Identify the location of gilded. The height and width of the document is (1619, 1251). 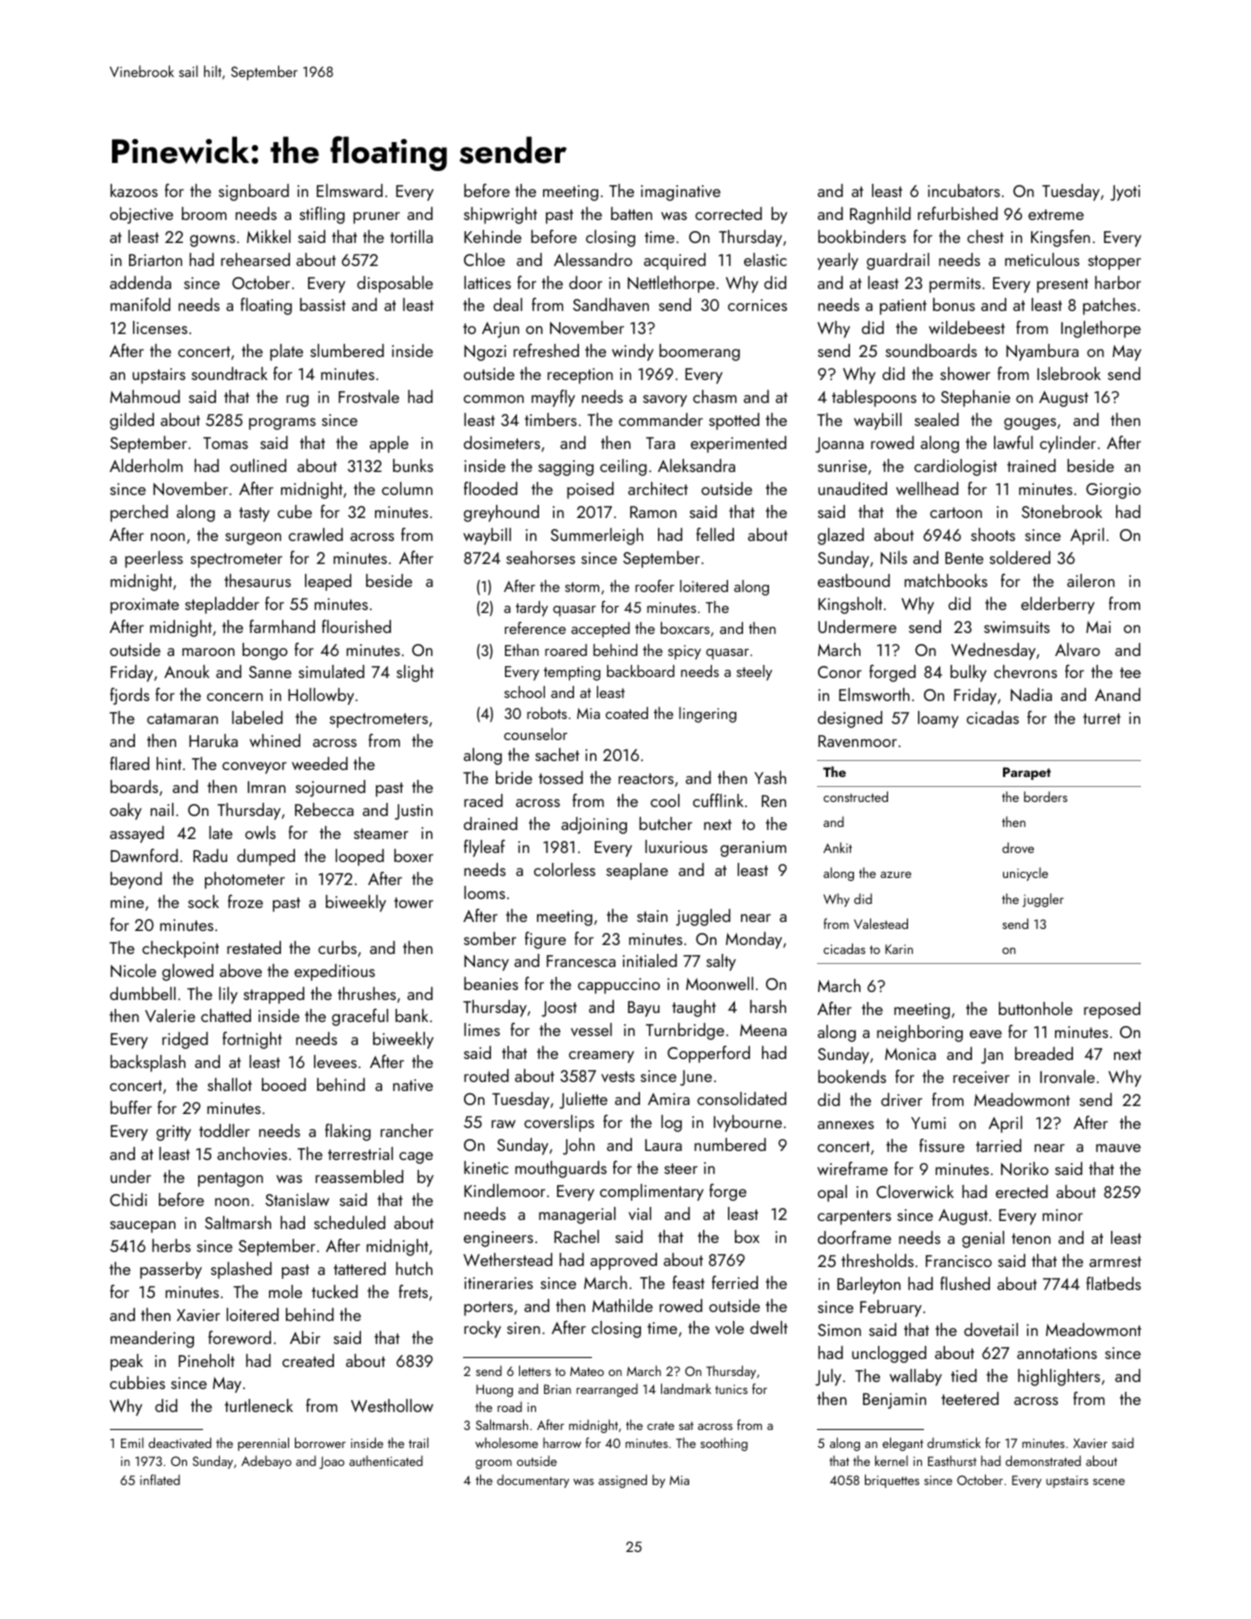
(132, 421).
